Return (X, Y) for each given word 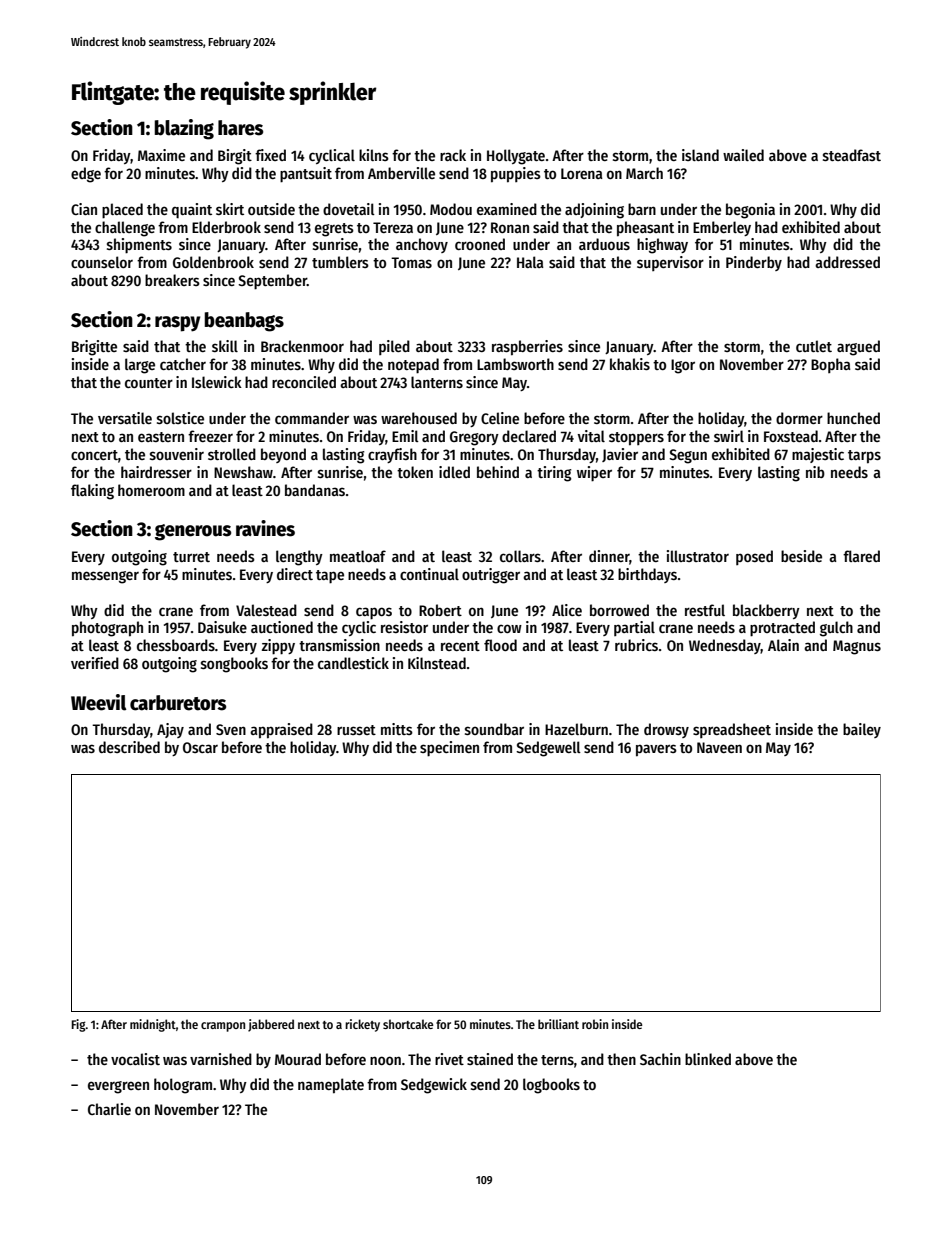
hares (240, 128)
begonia (750, 211)
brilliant (558, 1024)
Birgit (235, 157)
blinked (708, 1059)
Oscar (200, 747)
